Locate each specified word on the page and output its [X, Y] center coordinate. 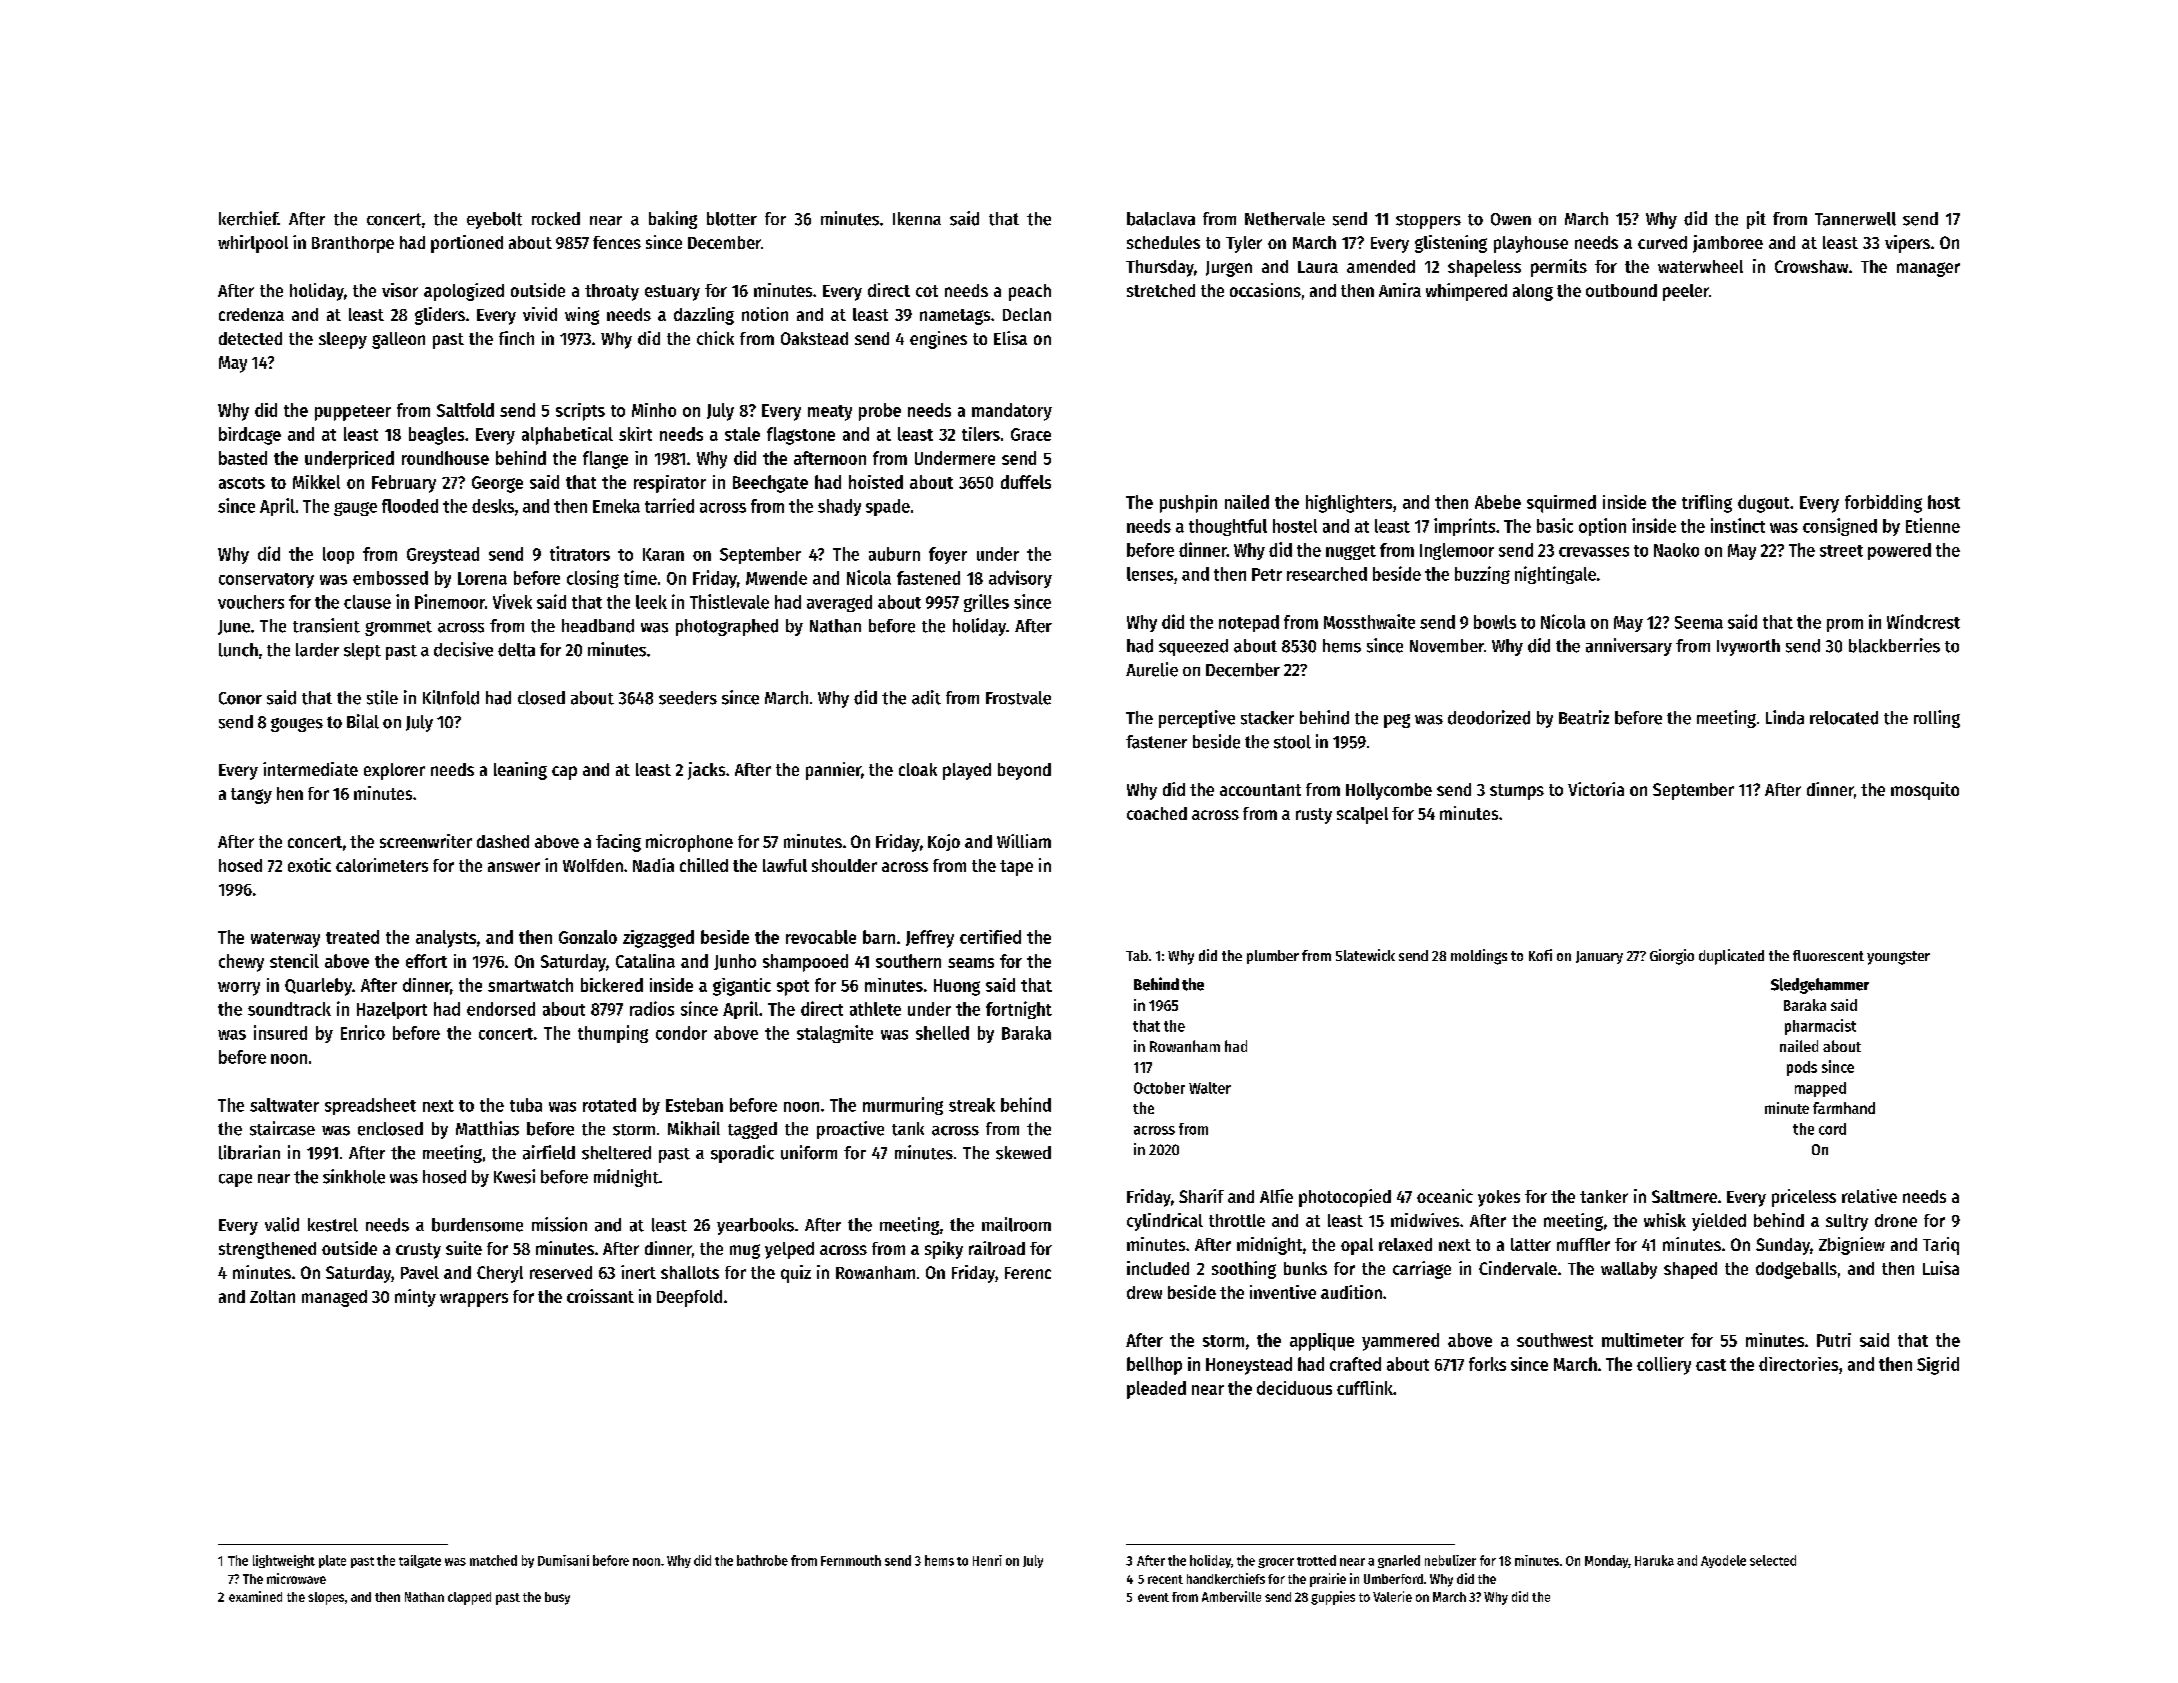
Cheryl [500, 1274]
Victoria [1596, 789]
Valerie [1392, 1596]
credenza [251, 314]
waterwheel [1700, 266]
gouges [297, 725]
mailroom [1016, 1224]
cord [1832, 1129]
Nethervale [1285, 219]
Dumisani [563, 1560]
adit [926, 697]
